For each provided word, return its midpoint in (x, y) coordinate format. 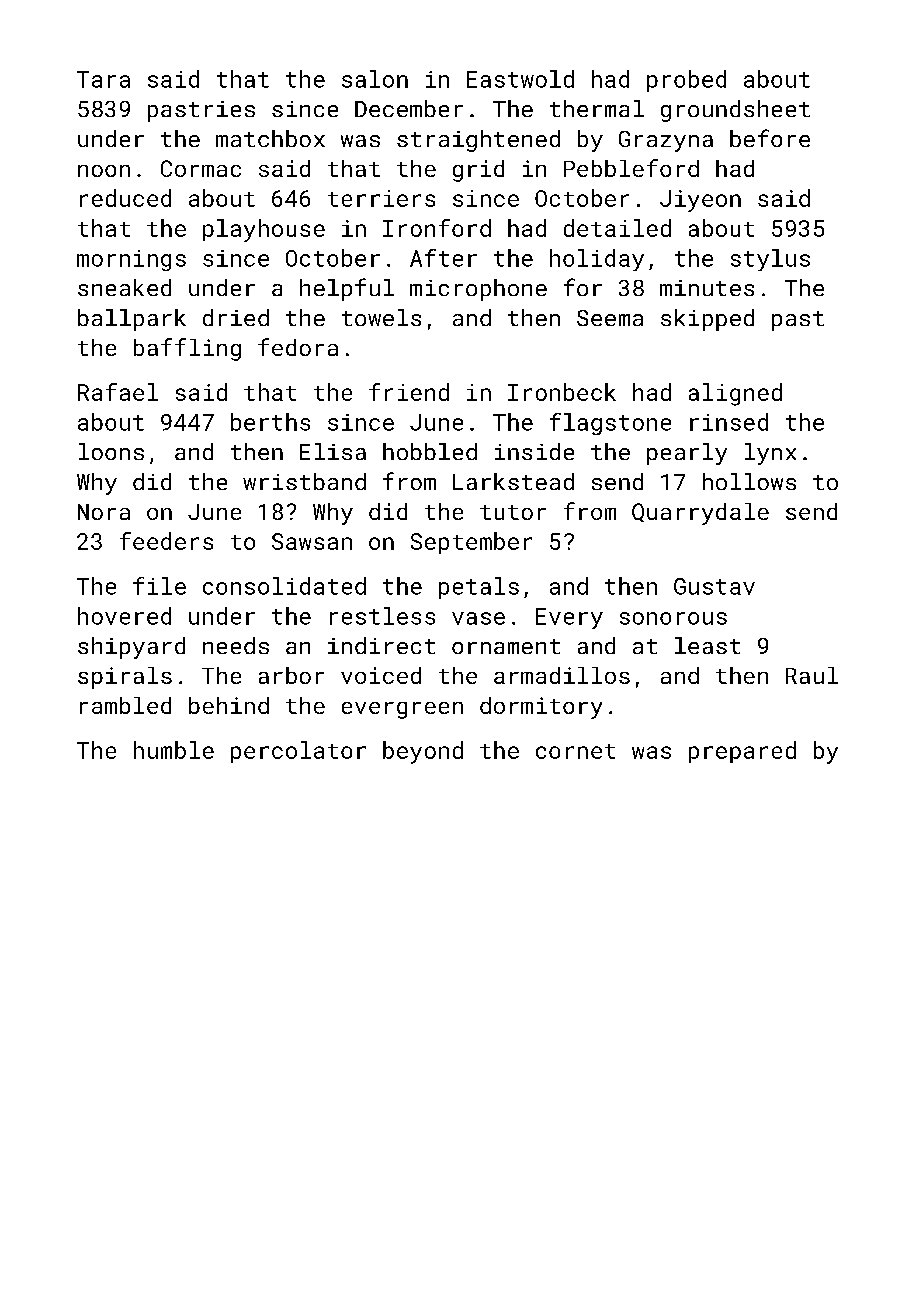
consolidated (284, 586)
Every (569, 618)
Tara (103, 79)
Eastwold (520, 79)
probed (686, 81)
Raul (812, 675)
